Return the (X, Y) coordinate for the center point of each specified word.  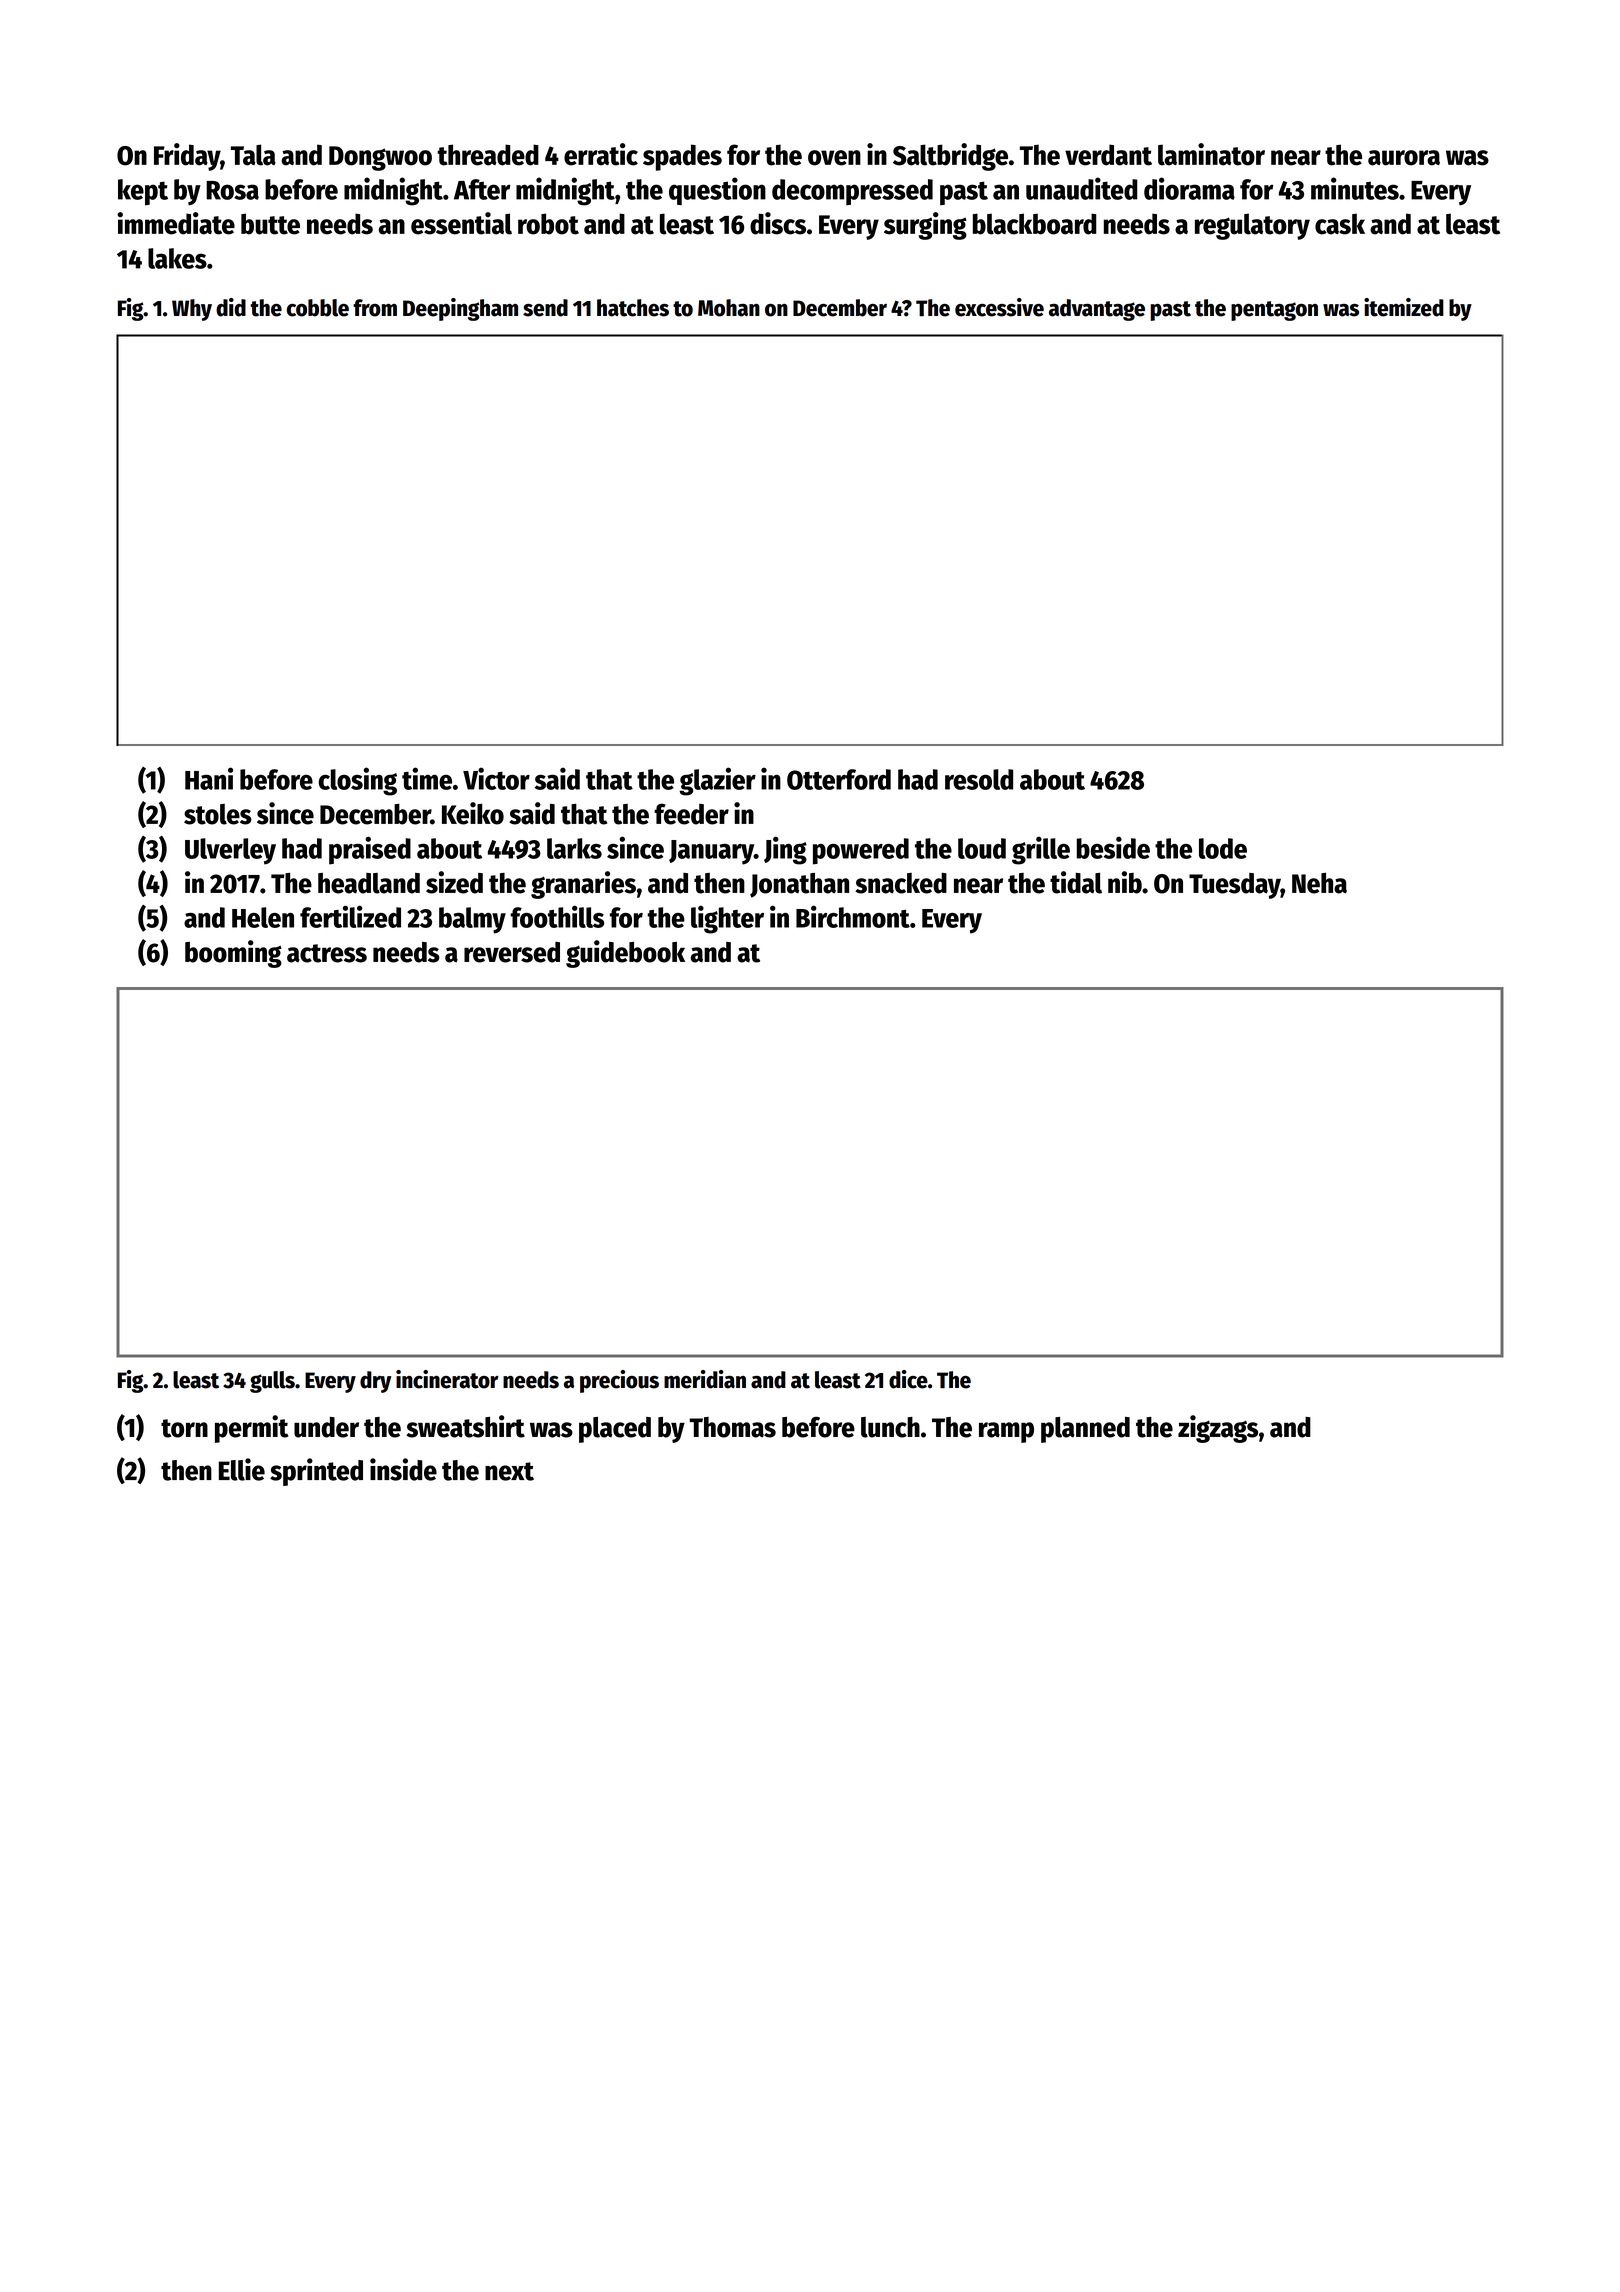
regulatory (1252, 226)
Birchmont (853, 916)
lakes (177, 258)
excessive (999, 307)
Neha (1319, 883)
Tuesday (1235, 886)
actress (327, 953)
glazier (718, 781)
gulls (272, 1382)
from (375, 308)
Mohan (729, 308)
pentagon (1274, 311)
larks (574, 848)
